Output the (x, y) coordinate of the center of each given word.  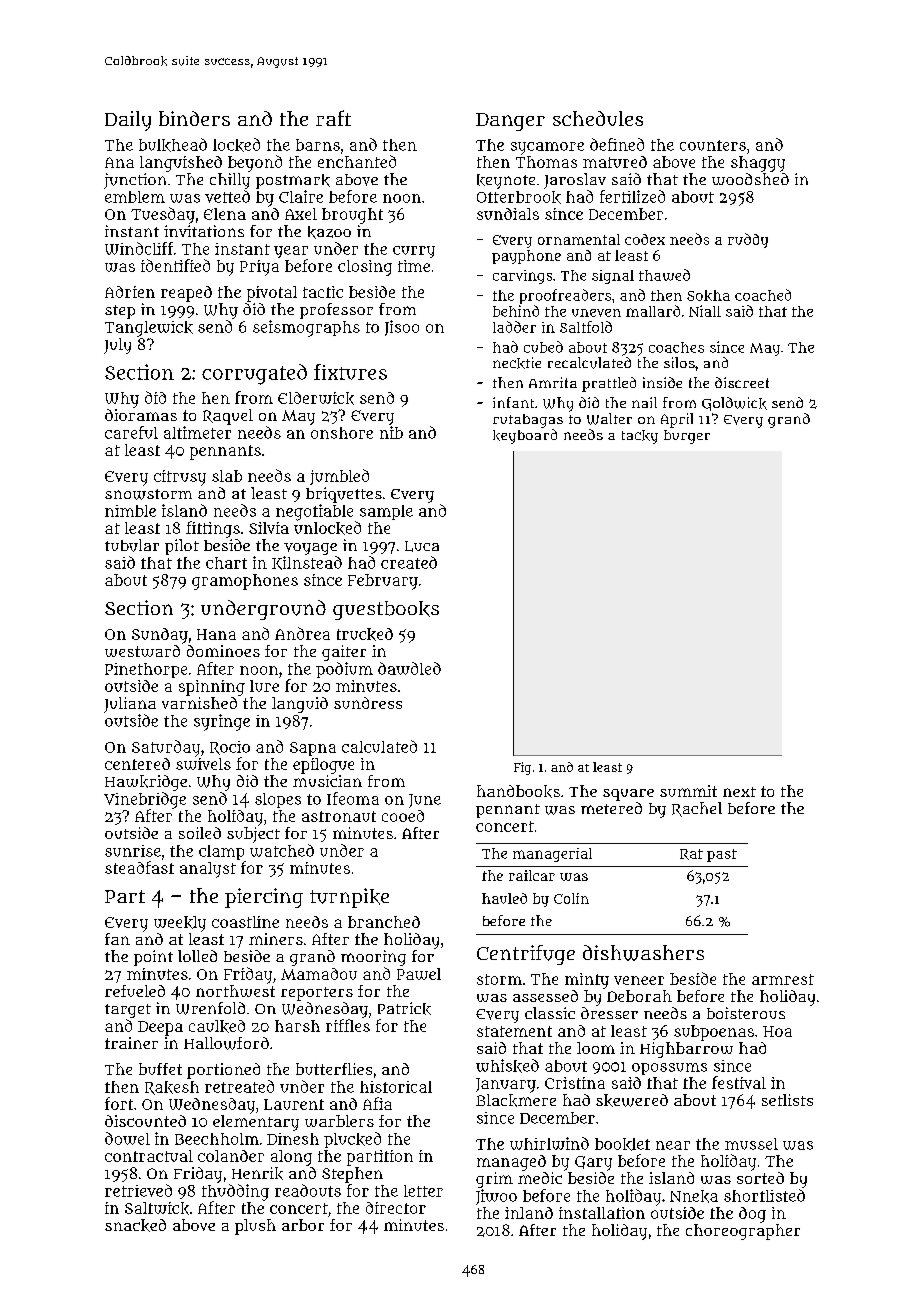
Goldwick (734, 404)
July (117, 346)
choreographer (743, 1232)
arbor (303, 1225)
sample (386, 512)
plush (255, 1227)
